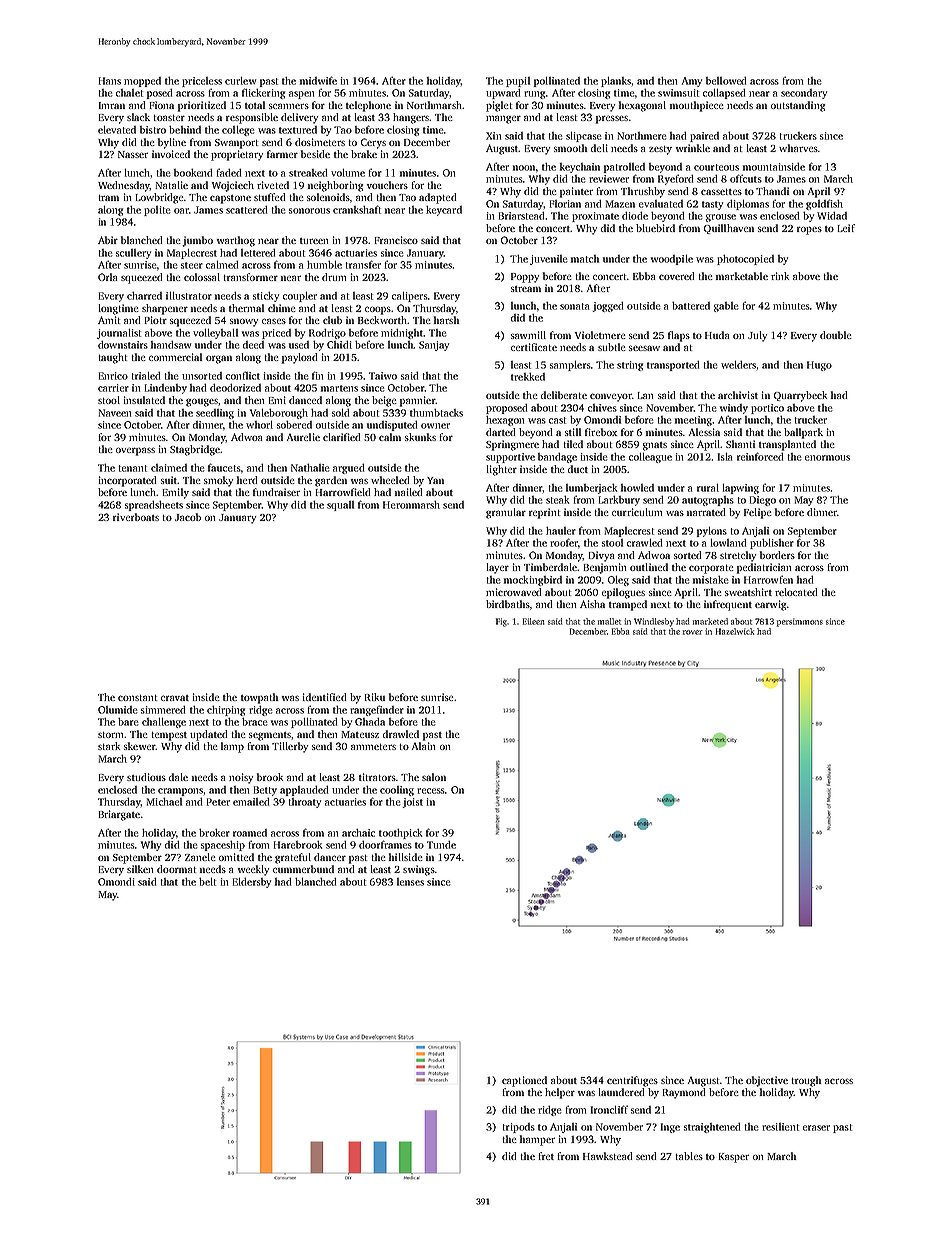 This document has width=952, height=1233. Describe the element at coordinates (518, 1128) in the document. I see `tripods` at that location.
